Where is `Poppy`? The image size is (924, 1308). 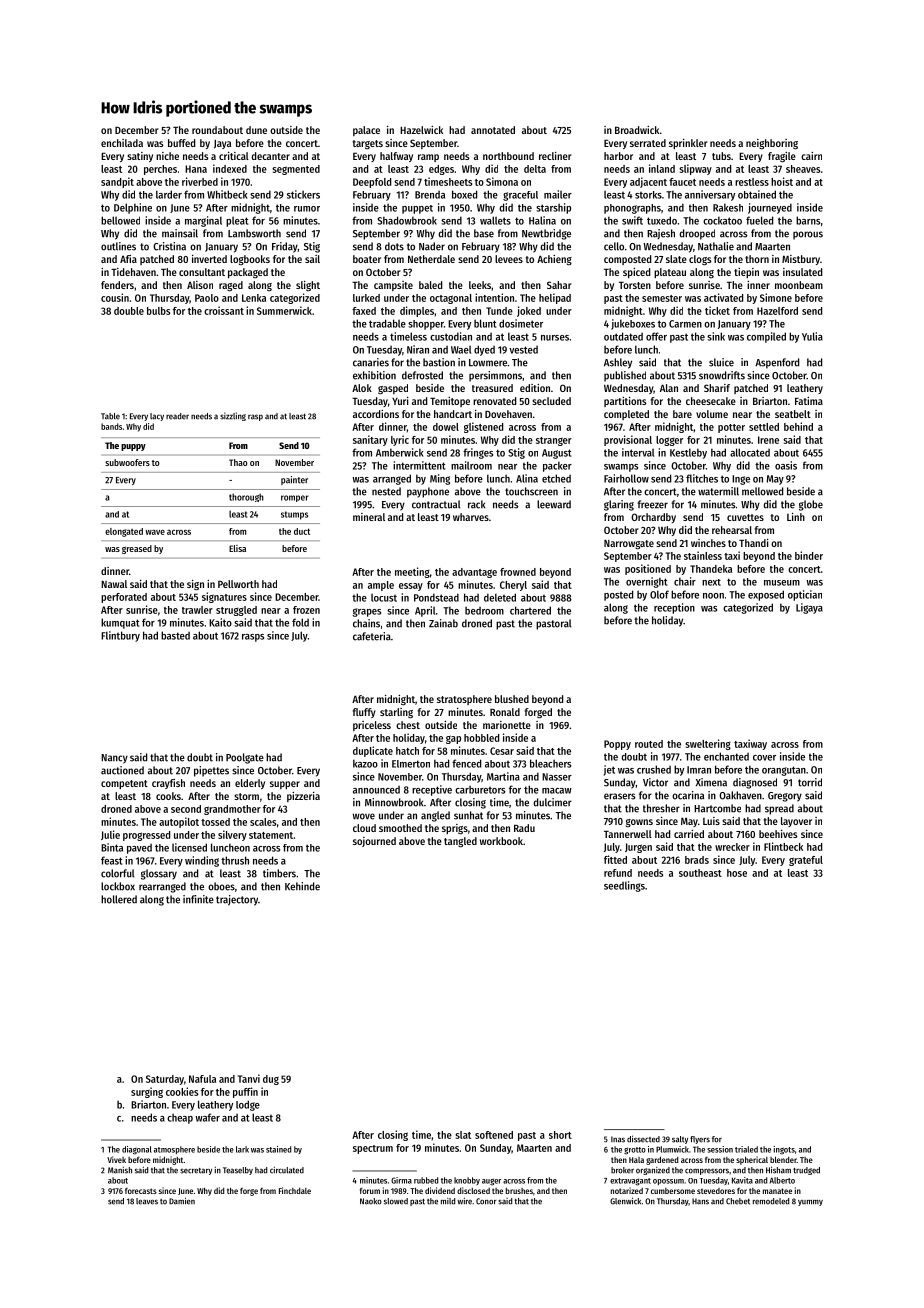
Poppy is located at coordinates (617, 745).
